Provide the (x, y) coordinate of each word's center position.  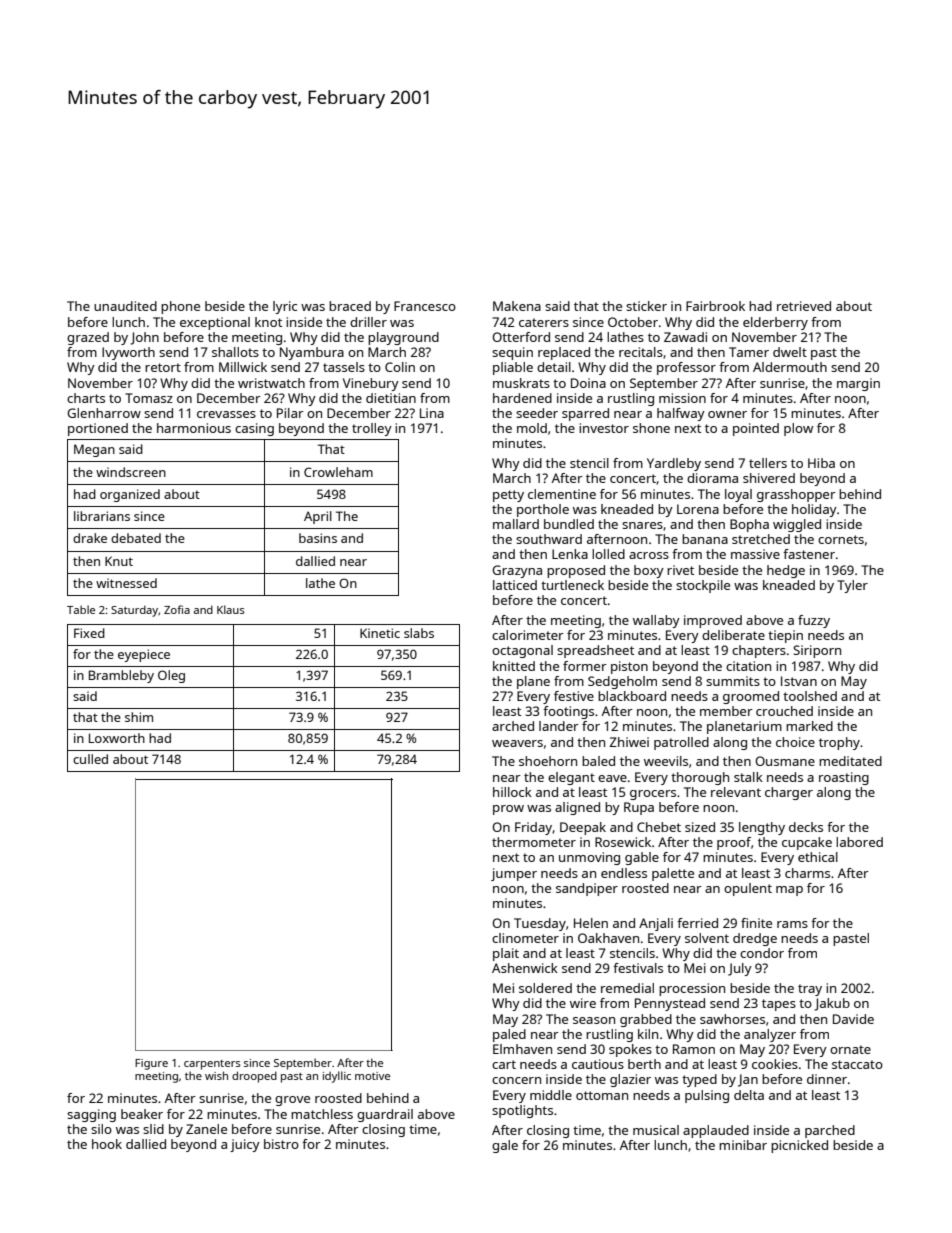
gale (505, 1146)
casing (254, 429)
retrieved (804, 306)
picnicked (799, 1146)
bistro (281, 1144)
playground (403, 338)
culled (90, 759)
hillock (512, 792)
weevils (666, 761)
